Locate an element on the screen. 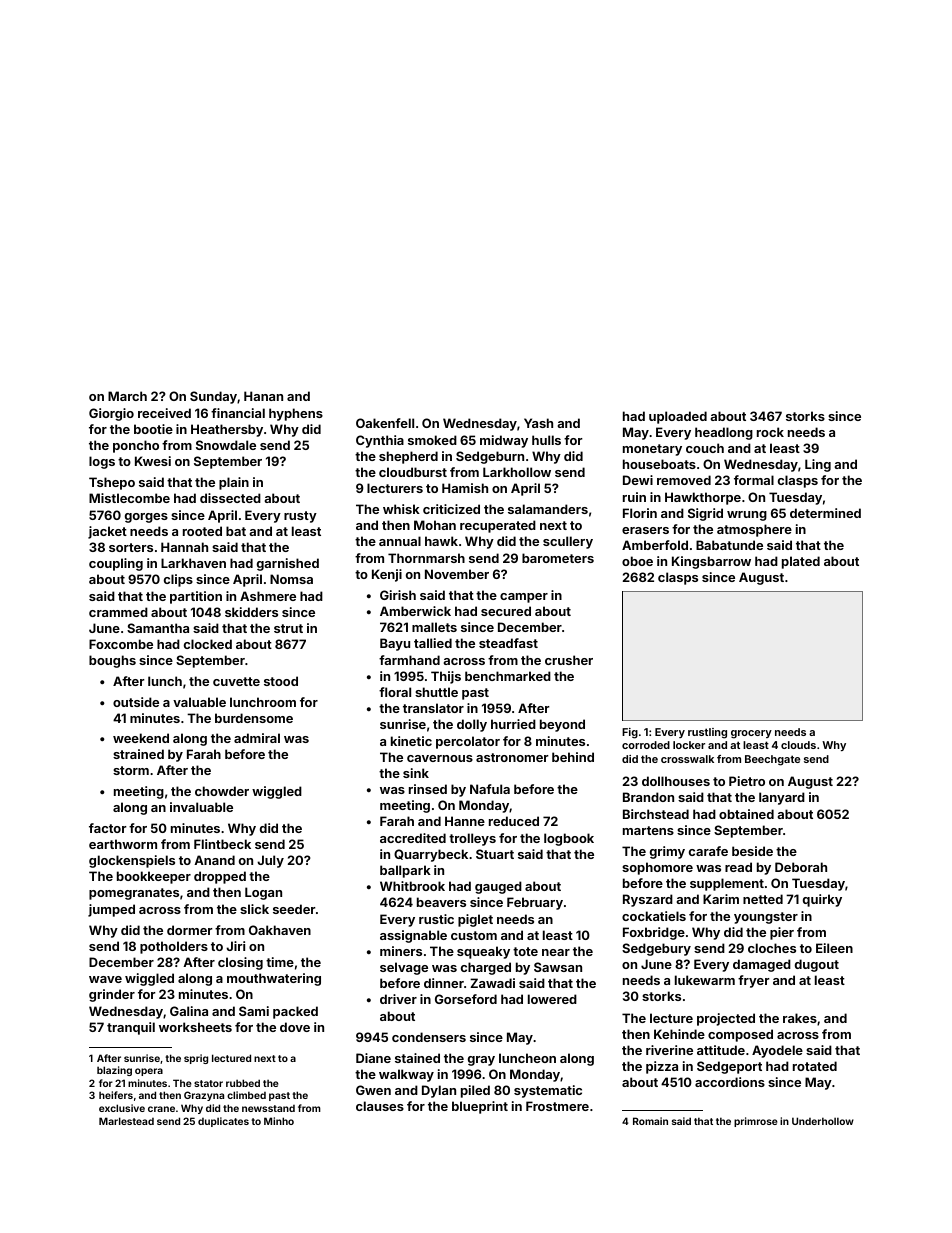  grocery is located at coordinates (751, 734).
